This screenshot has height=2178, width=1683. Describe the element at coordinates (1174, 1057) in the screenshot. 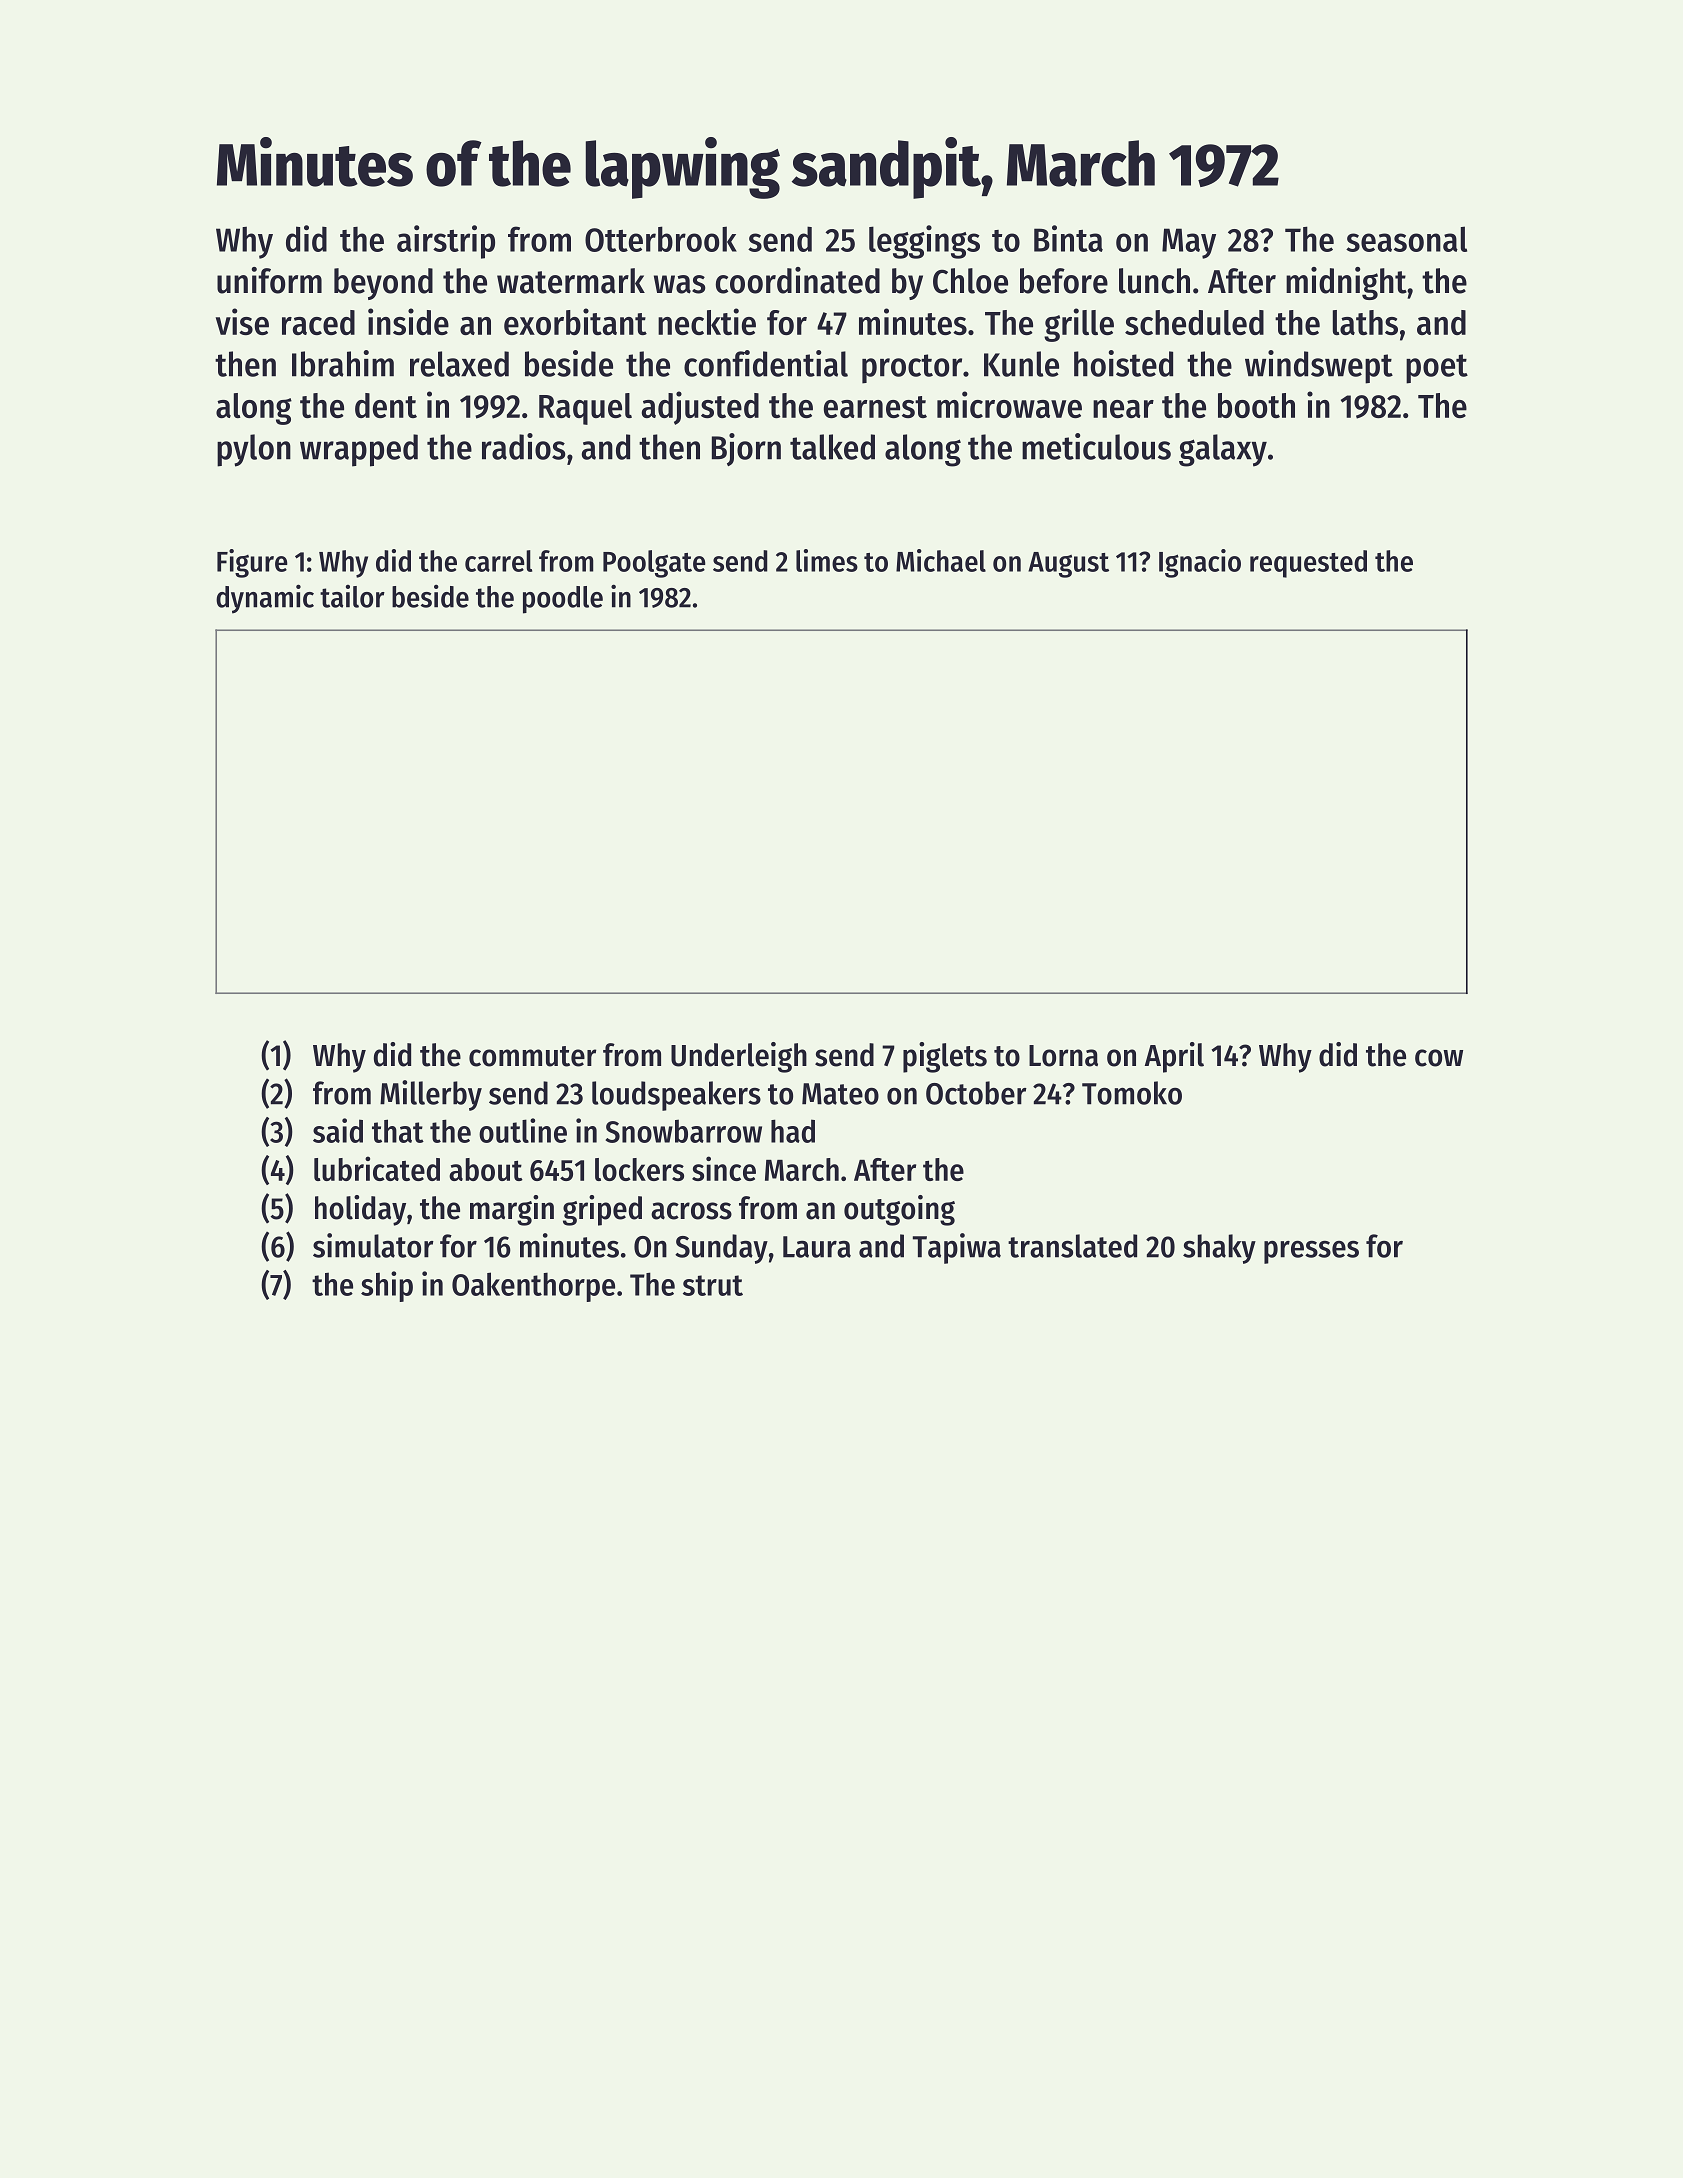

I see `April` at that location.
